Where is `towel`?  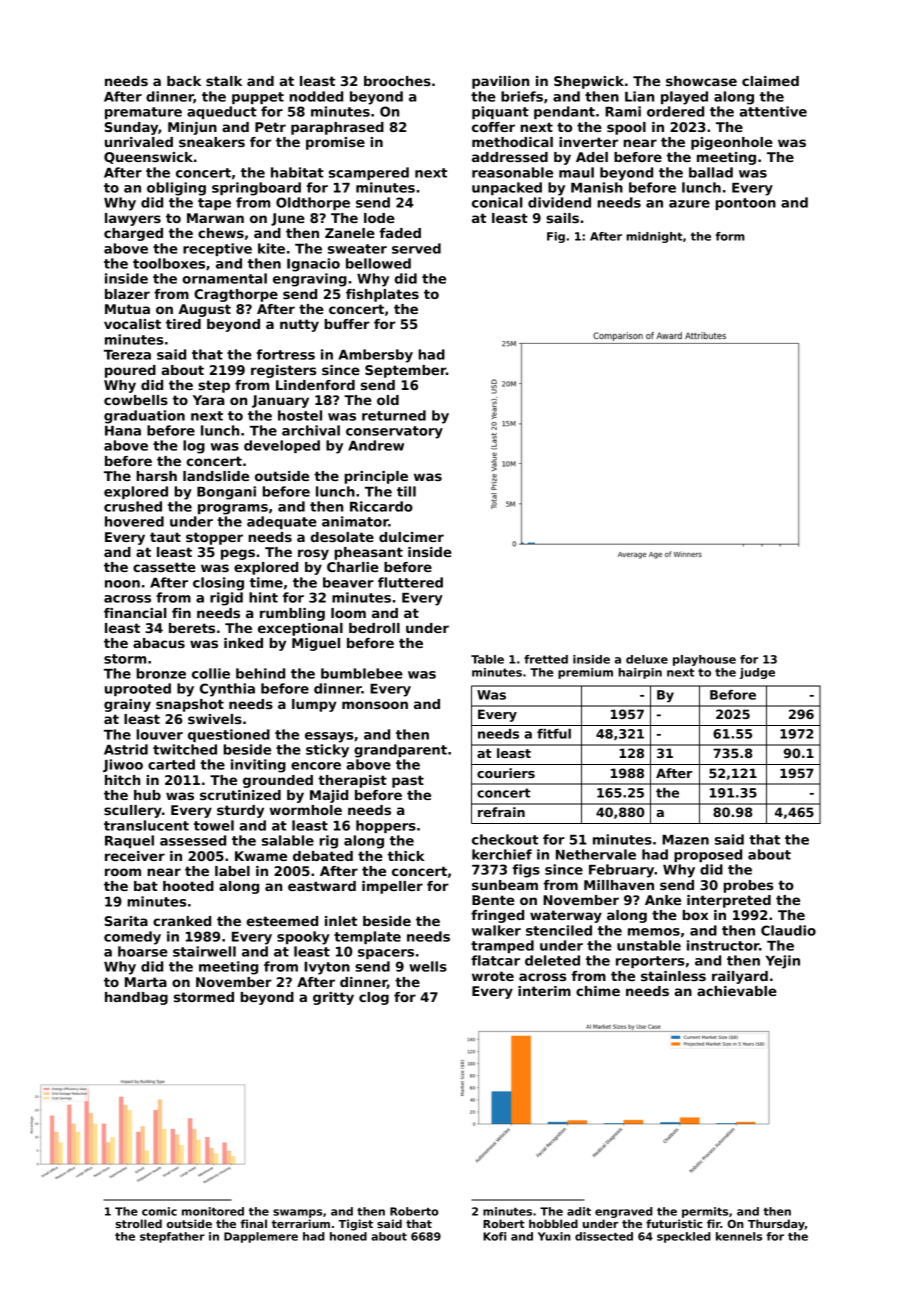 towel is located at coordinates (214, 825).
